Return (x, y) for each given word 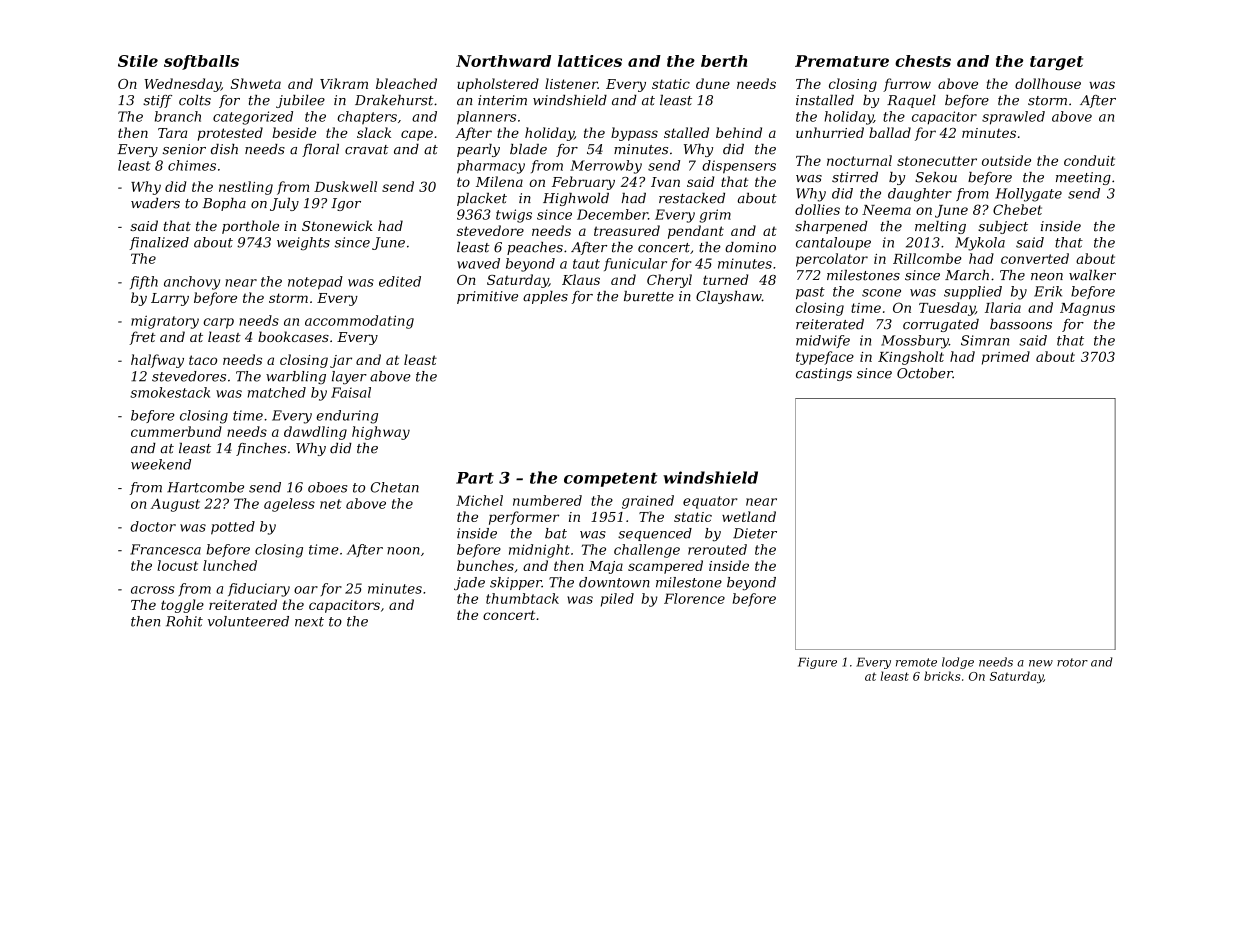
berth (724, 61)
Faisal (351, 392)
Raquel (911, 101)
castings (824, 374)
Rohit (184, 621)
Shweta (256, 83)
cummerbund (176, 431)
